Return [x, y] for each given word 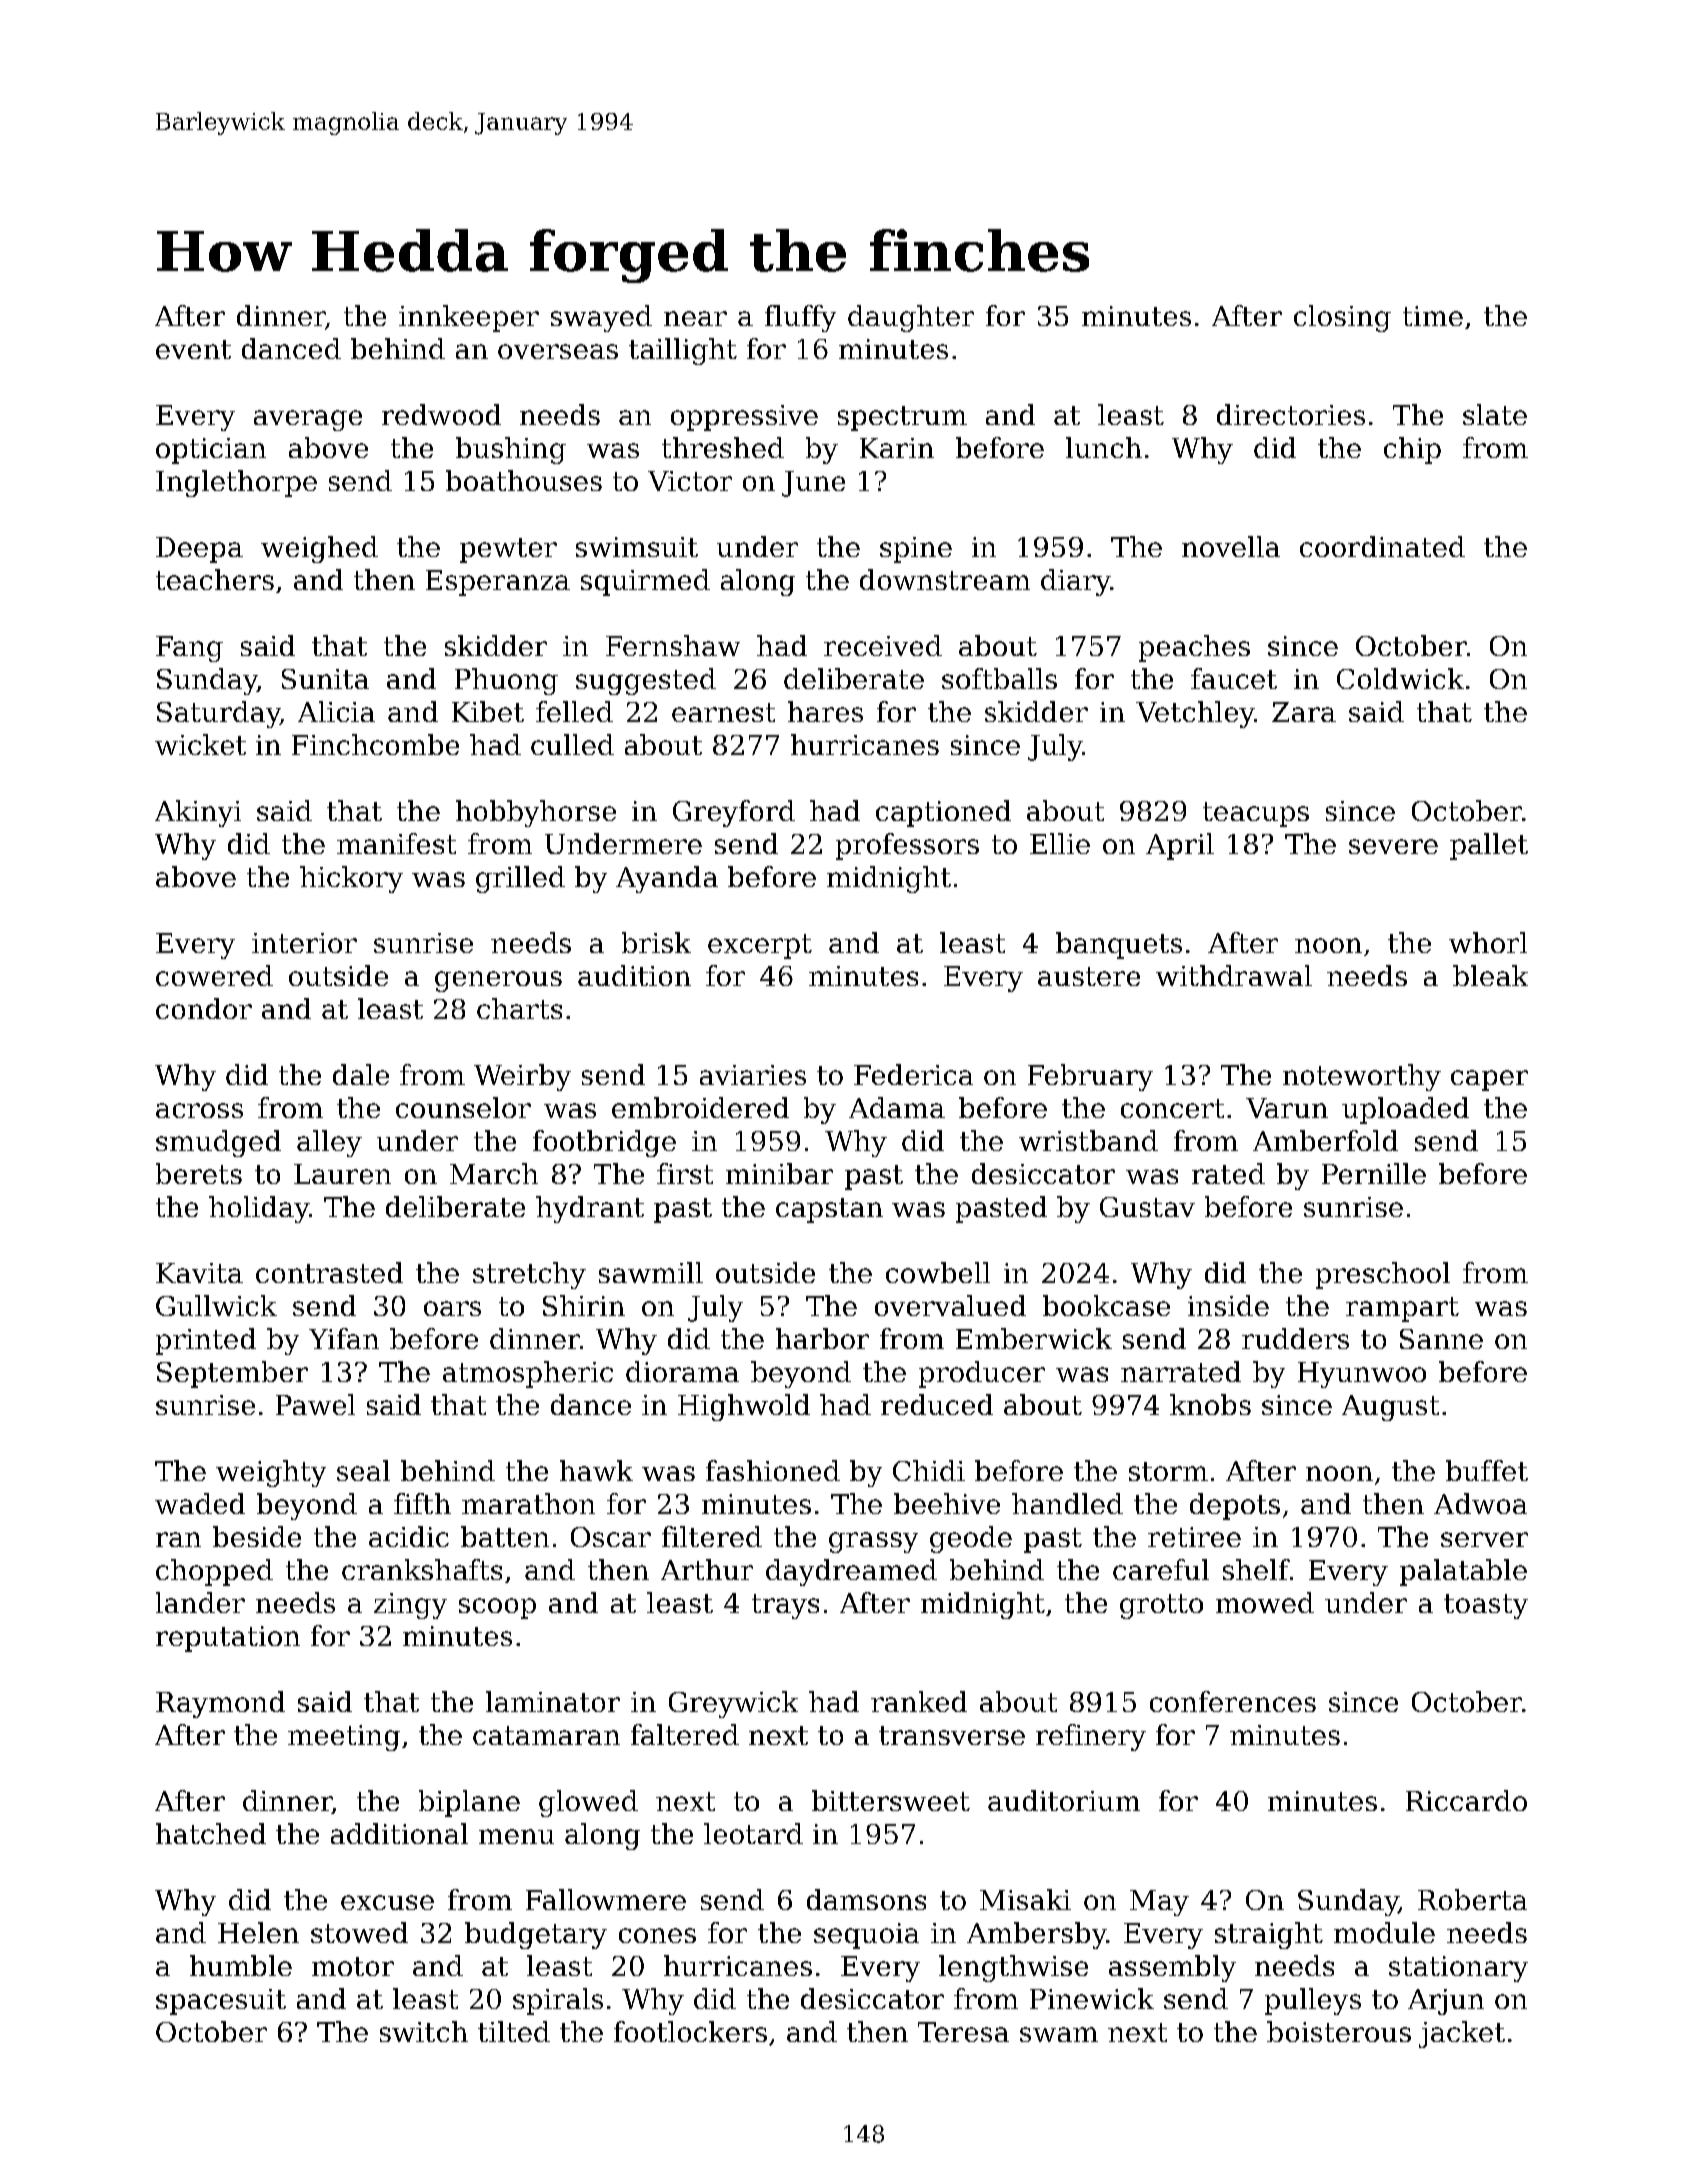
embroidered [700, 1107]
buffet [1487, 1470]
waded [200, 1503]
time [1433, 316]
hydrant [590, 1209]
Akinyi [198, 813]
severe [1393, 846]
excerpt [760, 946]
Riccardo [1466, 1800]
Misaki [1025, 1899]
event [193, 349]
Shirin [584, 1305]
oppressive [744, 418]
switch [424, 2031]
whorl [1488, 942]
